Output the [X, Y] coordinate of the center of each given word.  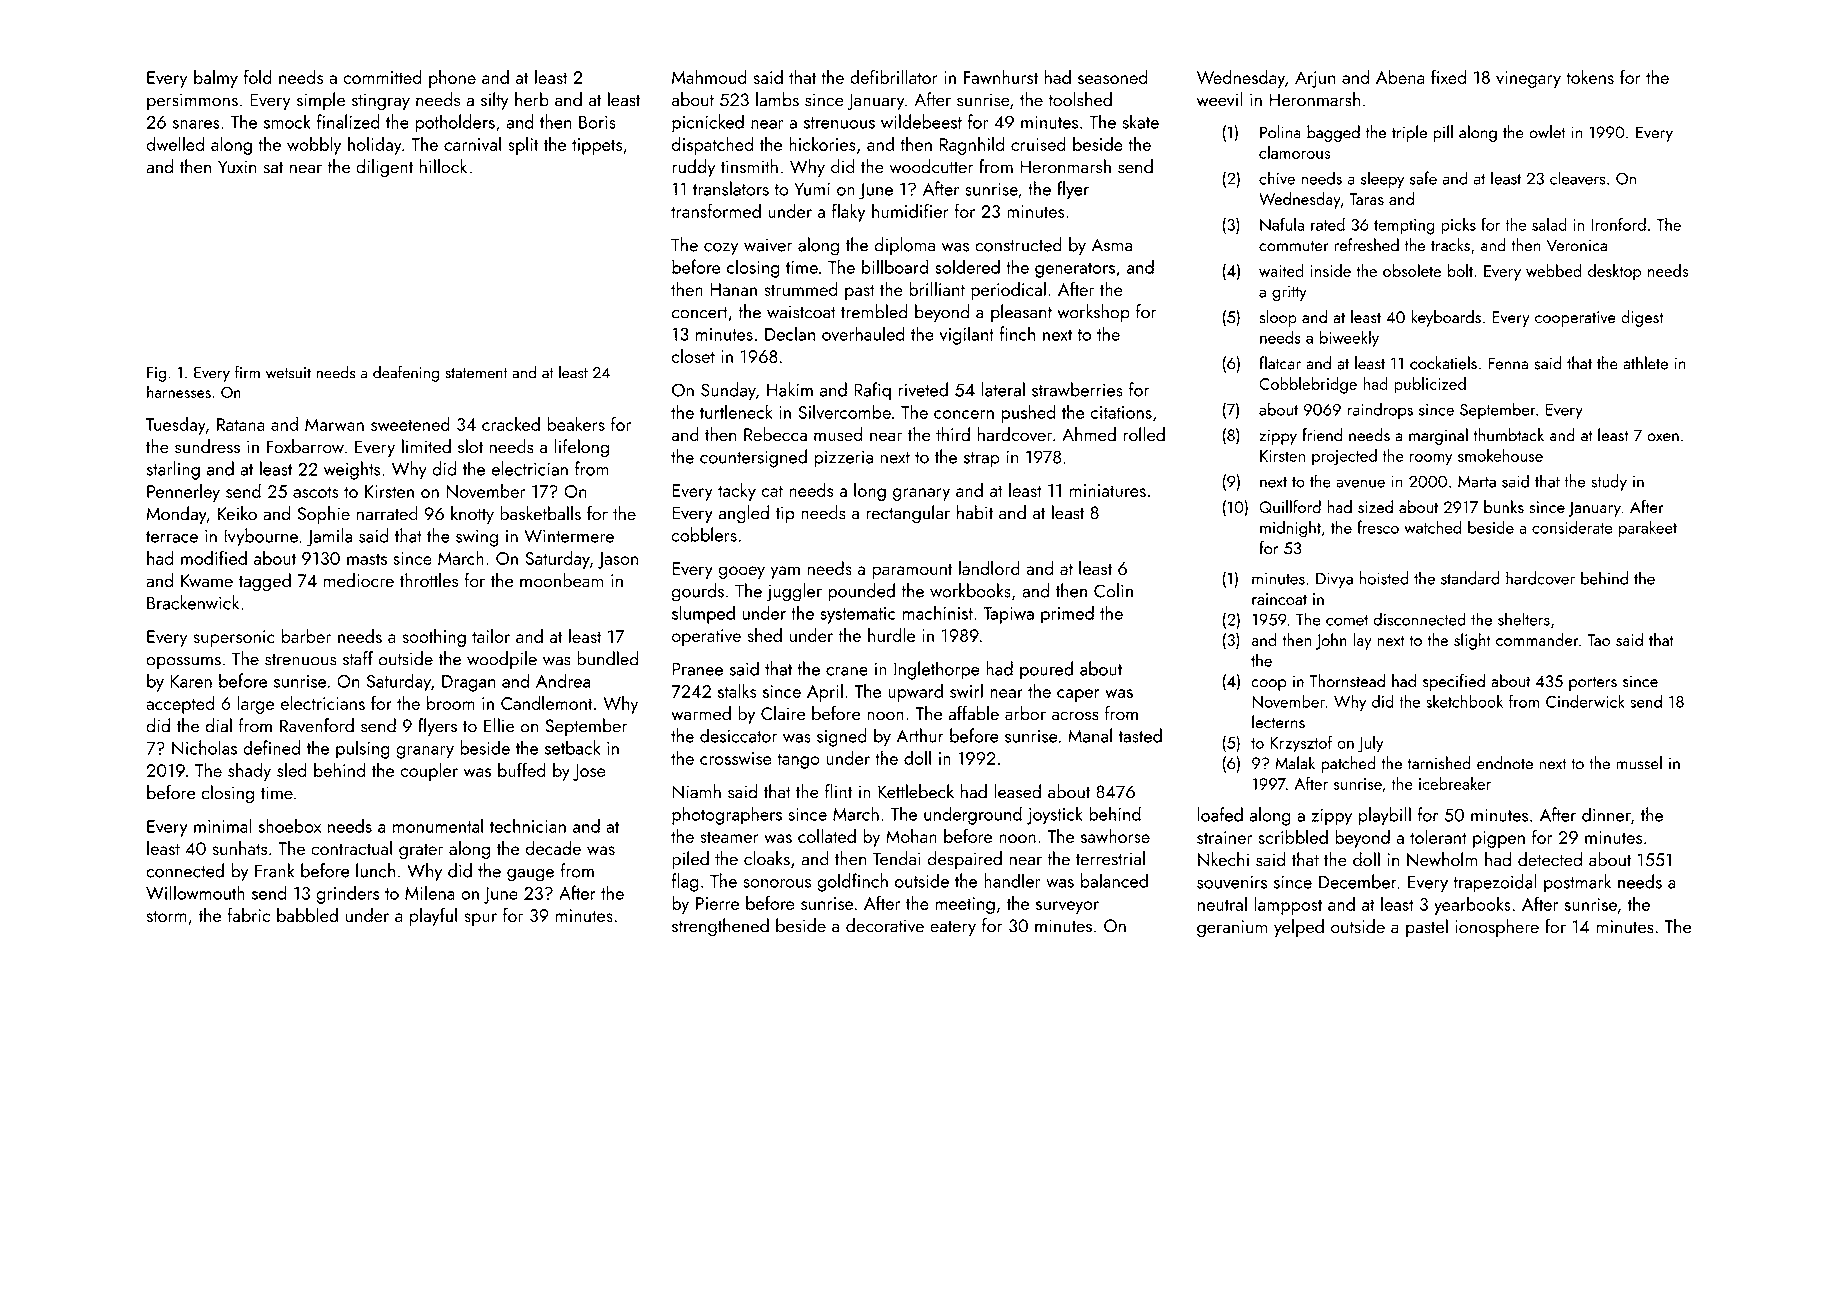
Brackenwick [193, 602]
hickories [822, 144]
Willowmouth [195, 892]
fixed [1448, 76]
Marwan [334, 424]
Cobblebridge [1308, 385]
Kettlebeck [916, 791]
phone [452, 79]
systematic [858, 615]
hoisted [1384, 578]
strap [982, 460]
